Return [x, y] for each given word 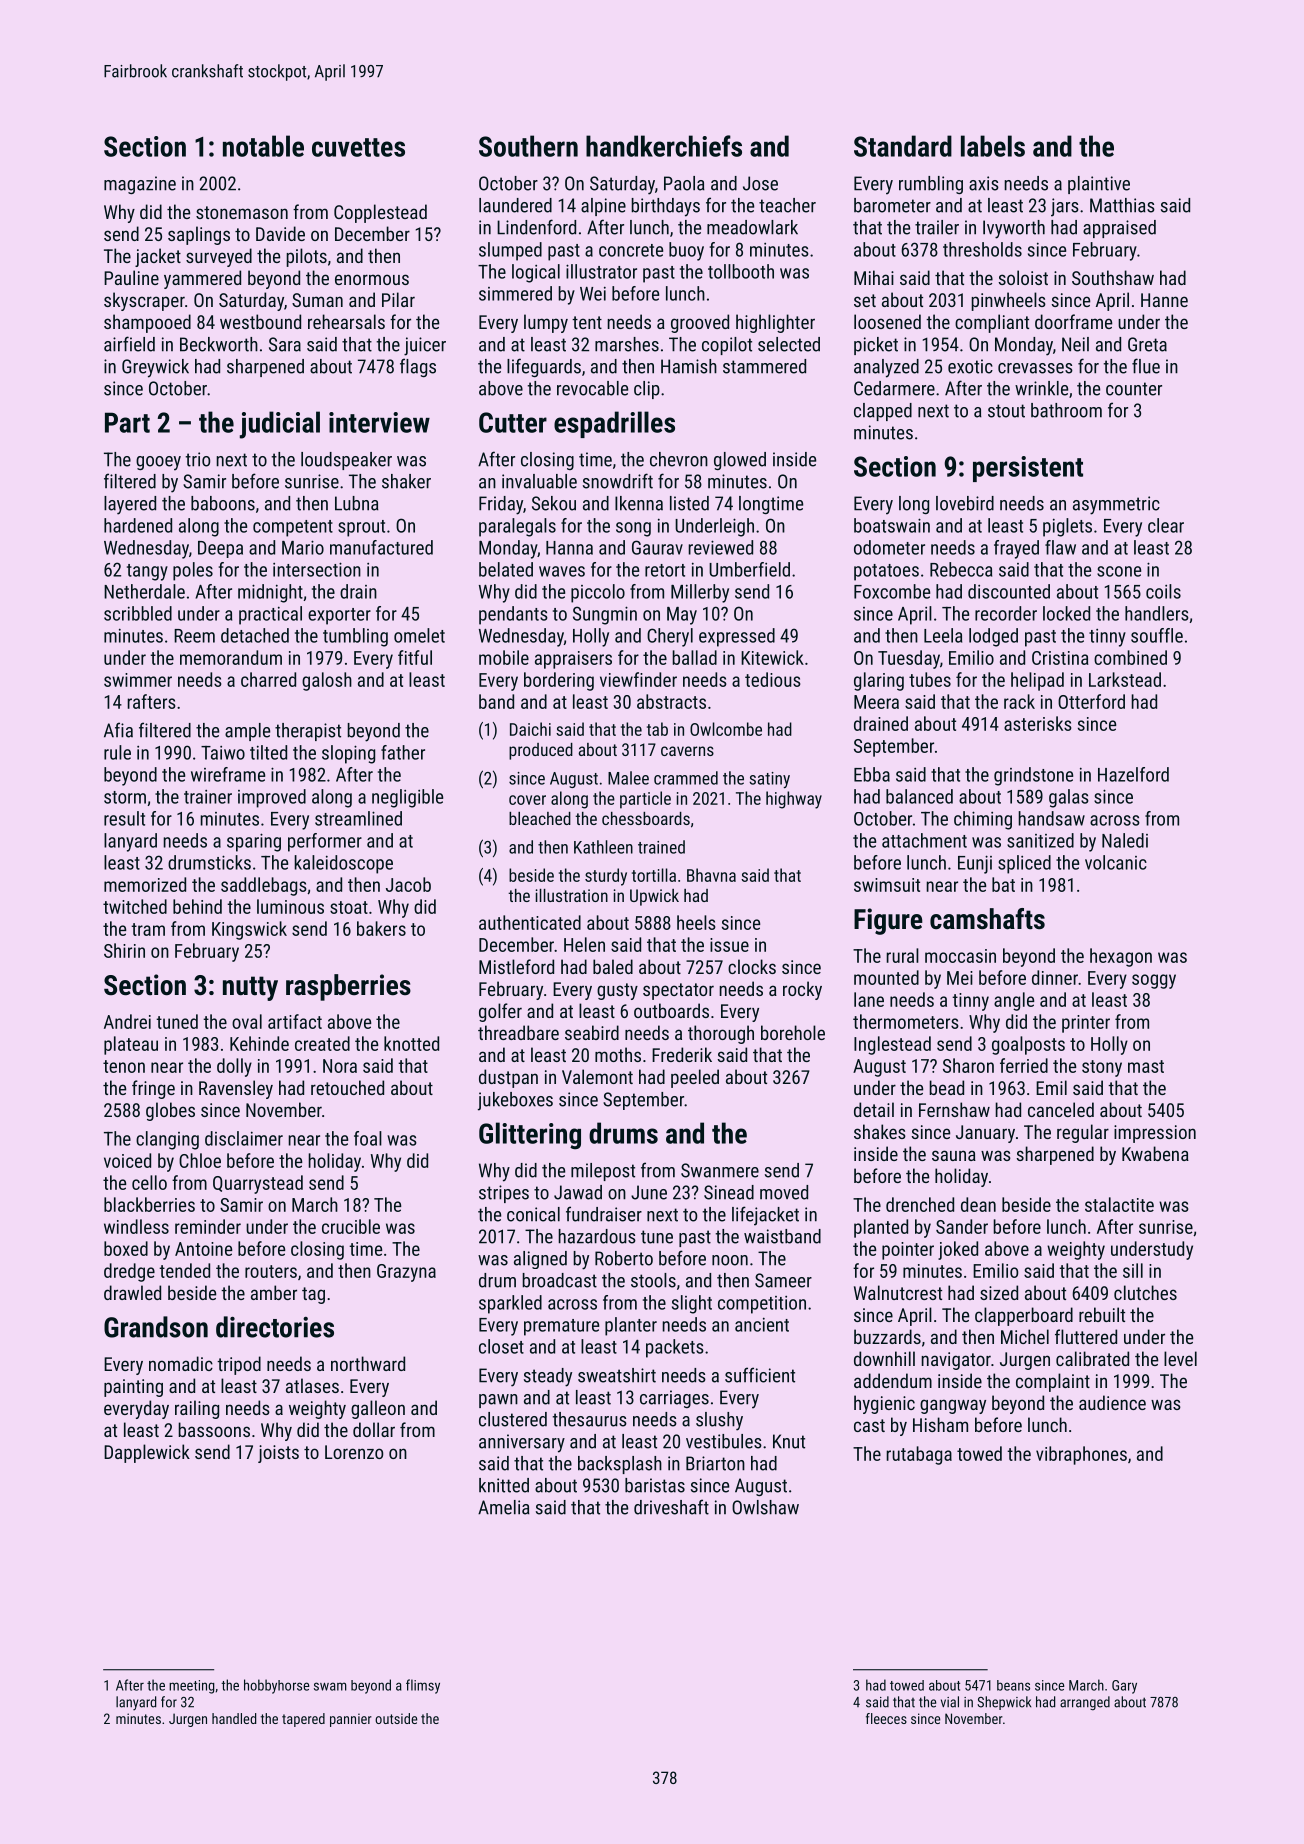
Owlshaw [765, 1507]
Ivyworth [1014, 229]
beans [1013, 1685]
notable [263, 146]
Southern [528, 146]
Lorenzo [354, 1452]
